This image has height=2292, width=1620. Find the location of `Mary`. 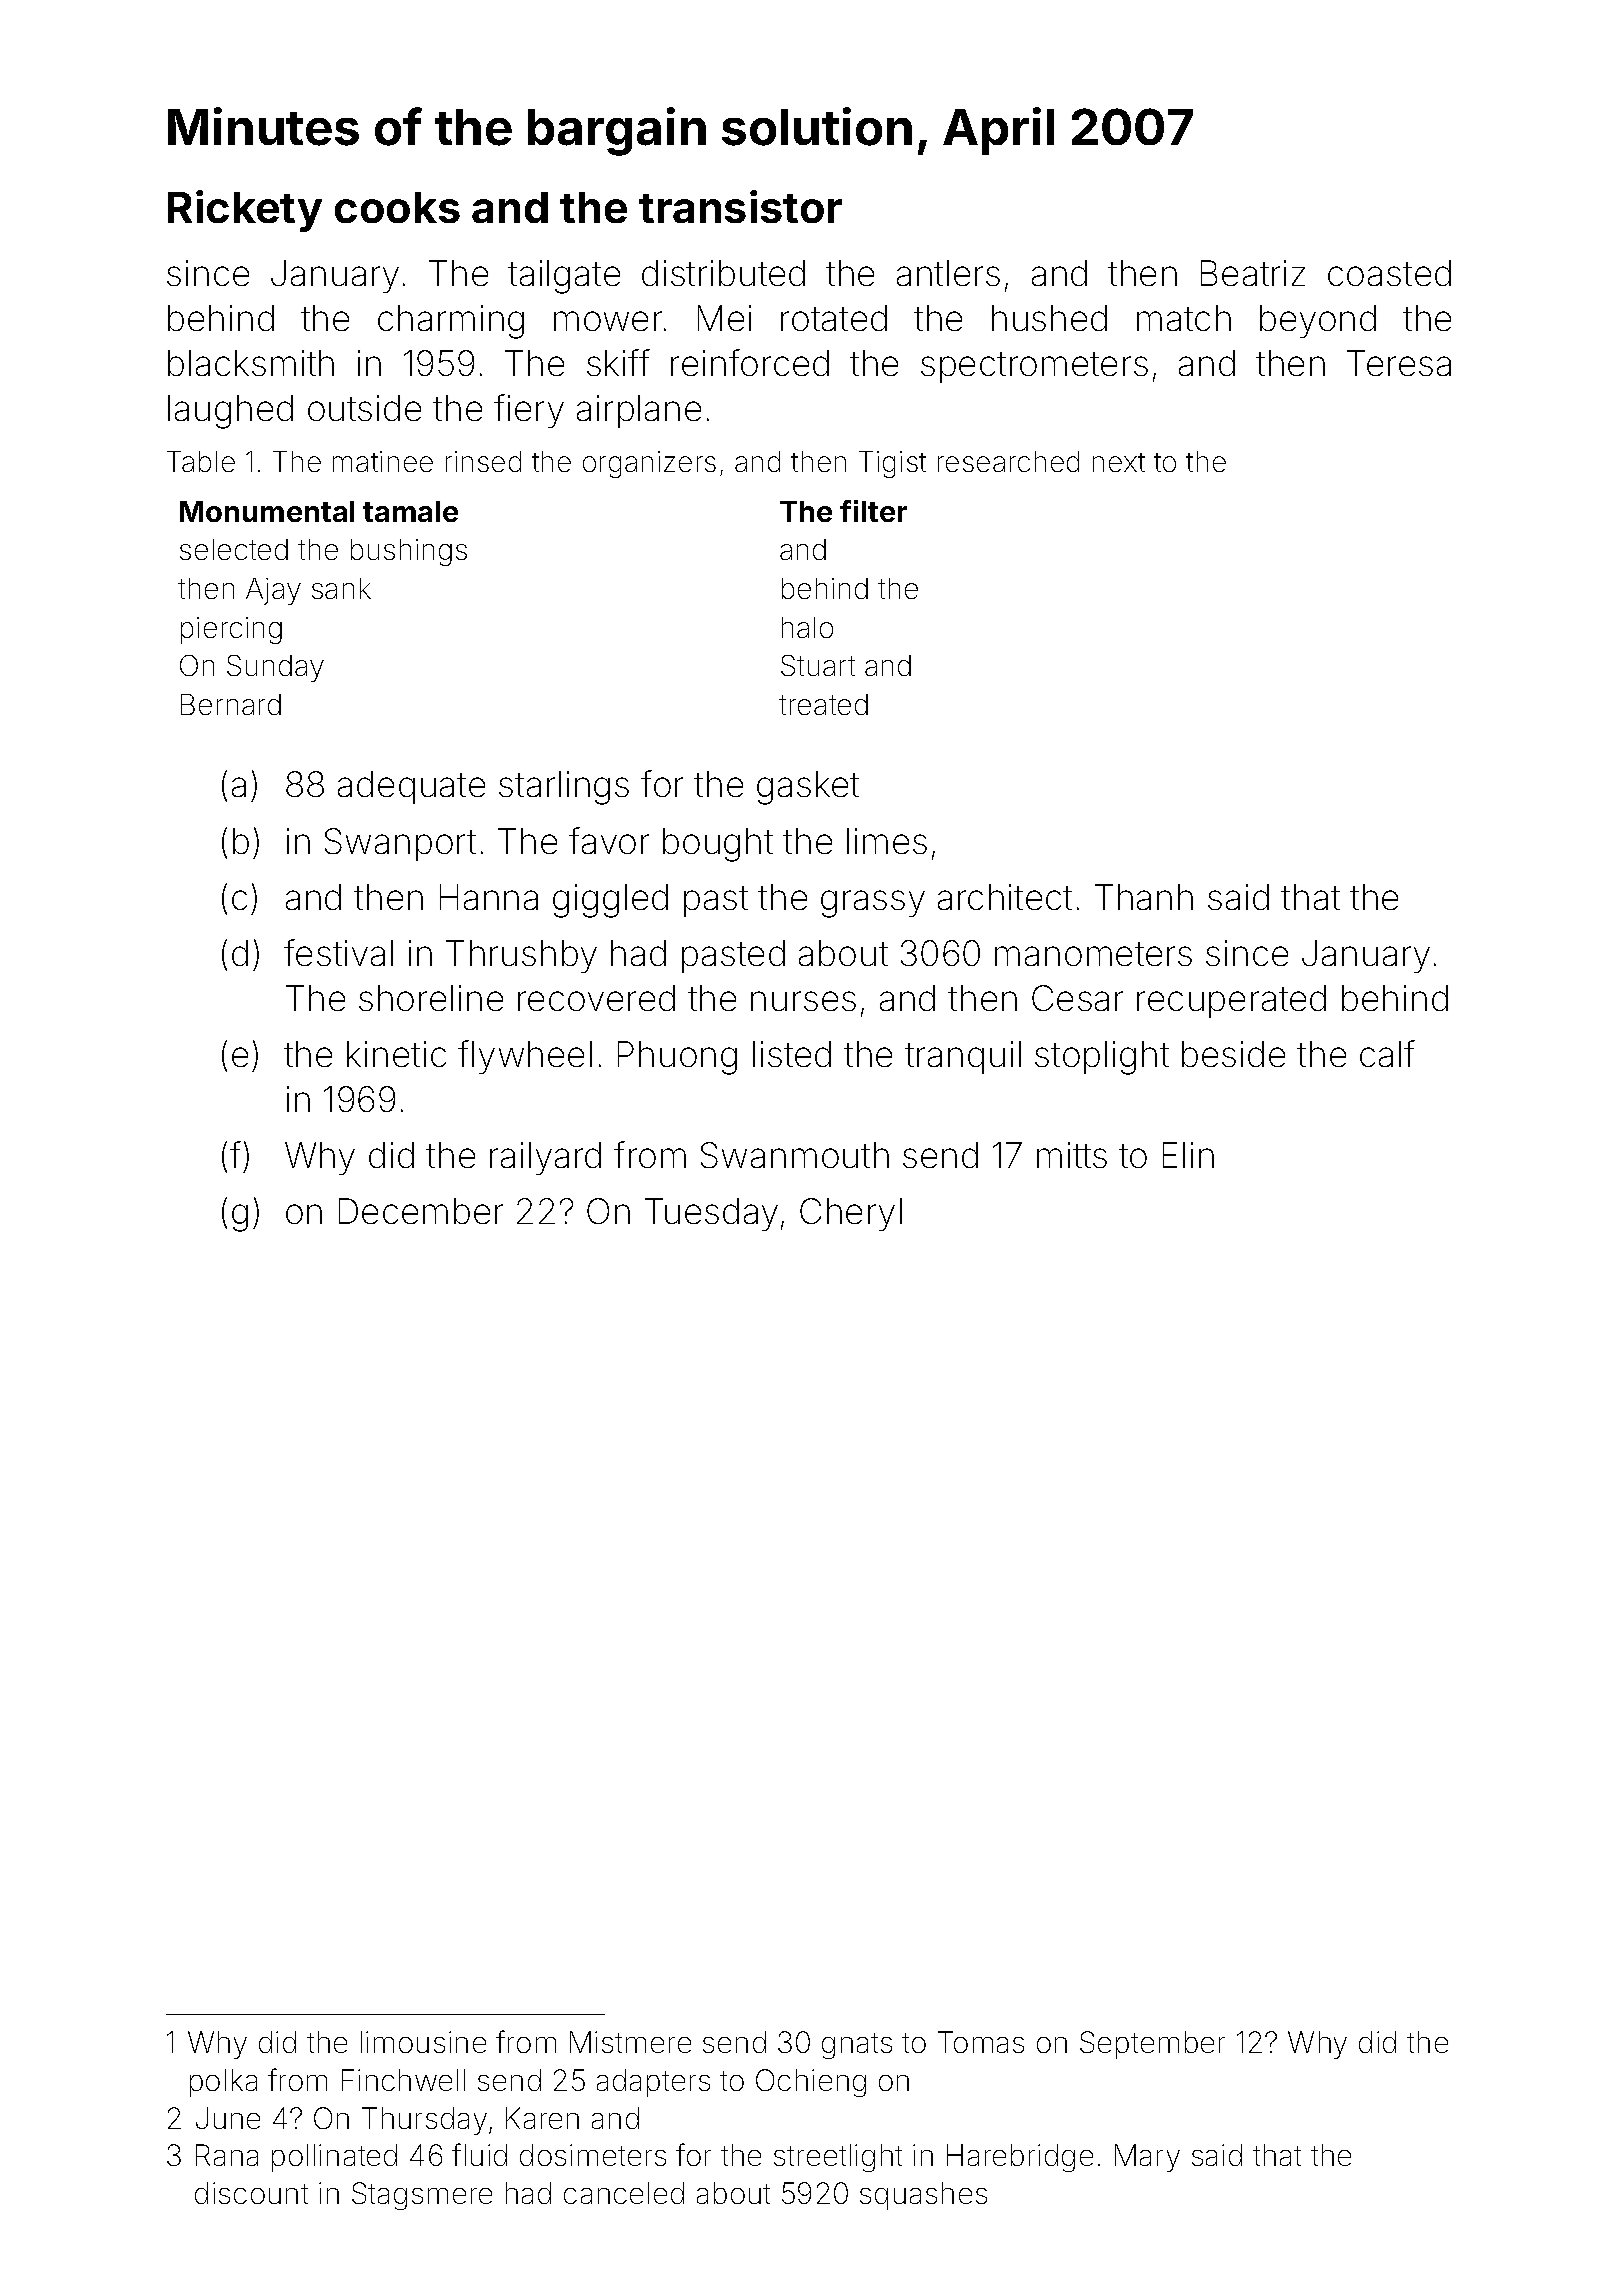

Mary is located at coordinates (1147, 2158).
